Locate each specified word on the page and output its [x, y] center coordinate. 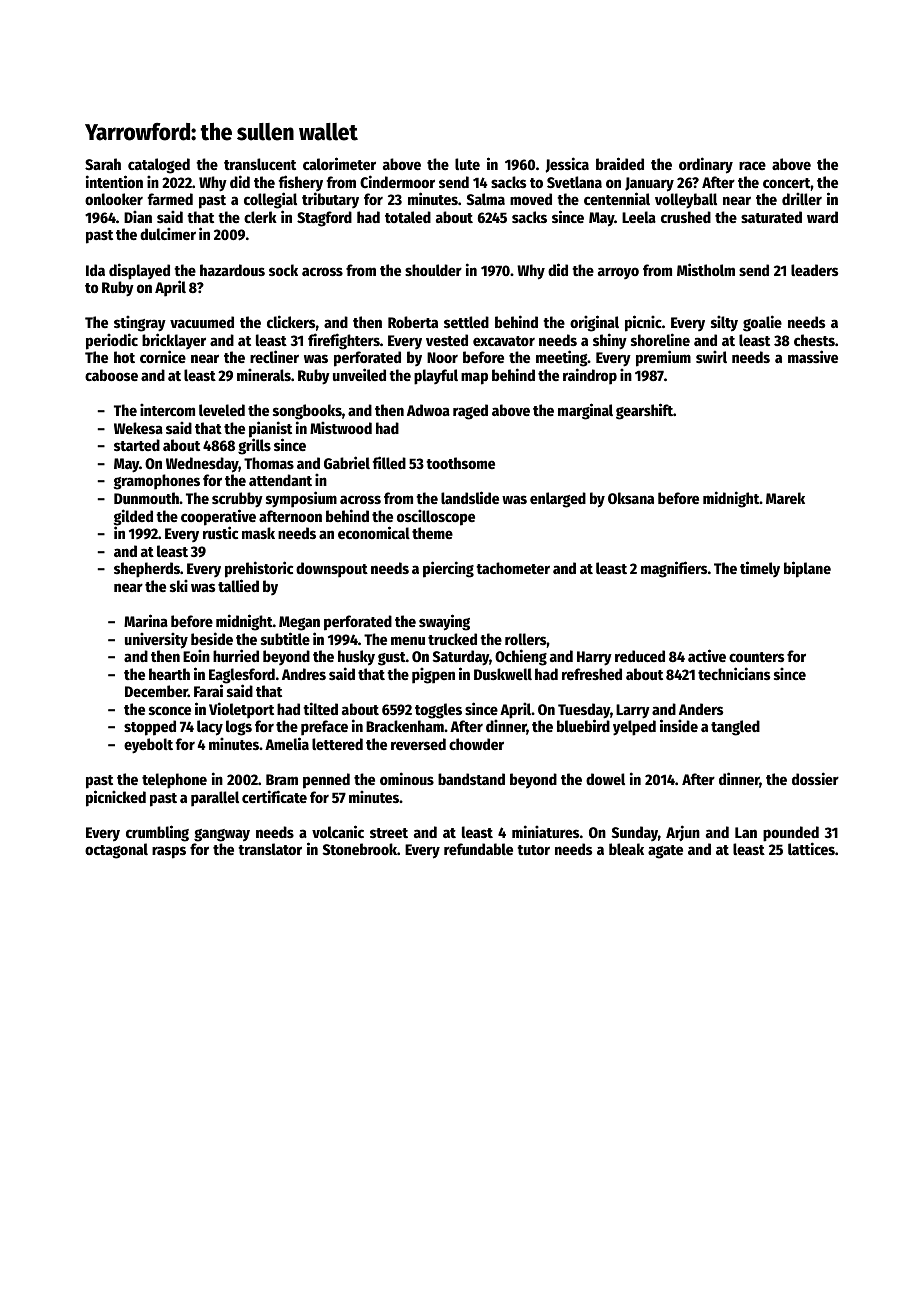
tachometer [513, 568]
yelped [634, 728]
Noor [442, 357]
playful [436, 377]
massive [813, 356]
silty [724, 323]
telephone [174, 781]
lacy [210, 728]
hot [124, 357]
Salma [486, 199]
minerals [264, 374]
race [752, 165]
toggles [438, 711]
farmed [170, 199]
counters [756, 657]
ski [179, 585]
